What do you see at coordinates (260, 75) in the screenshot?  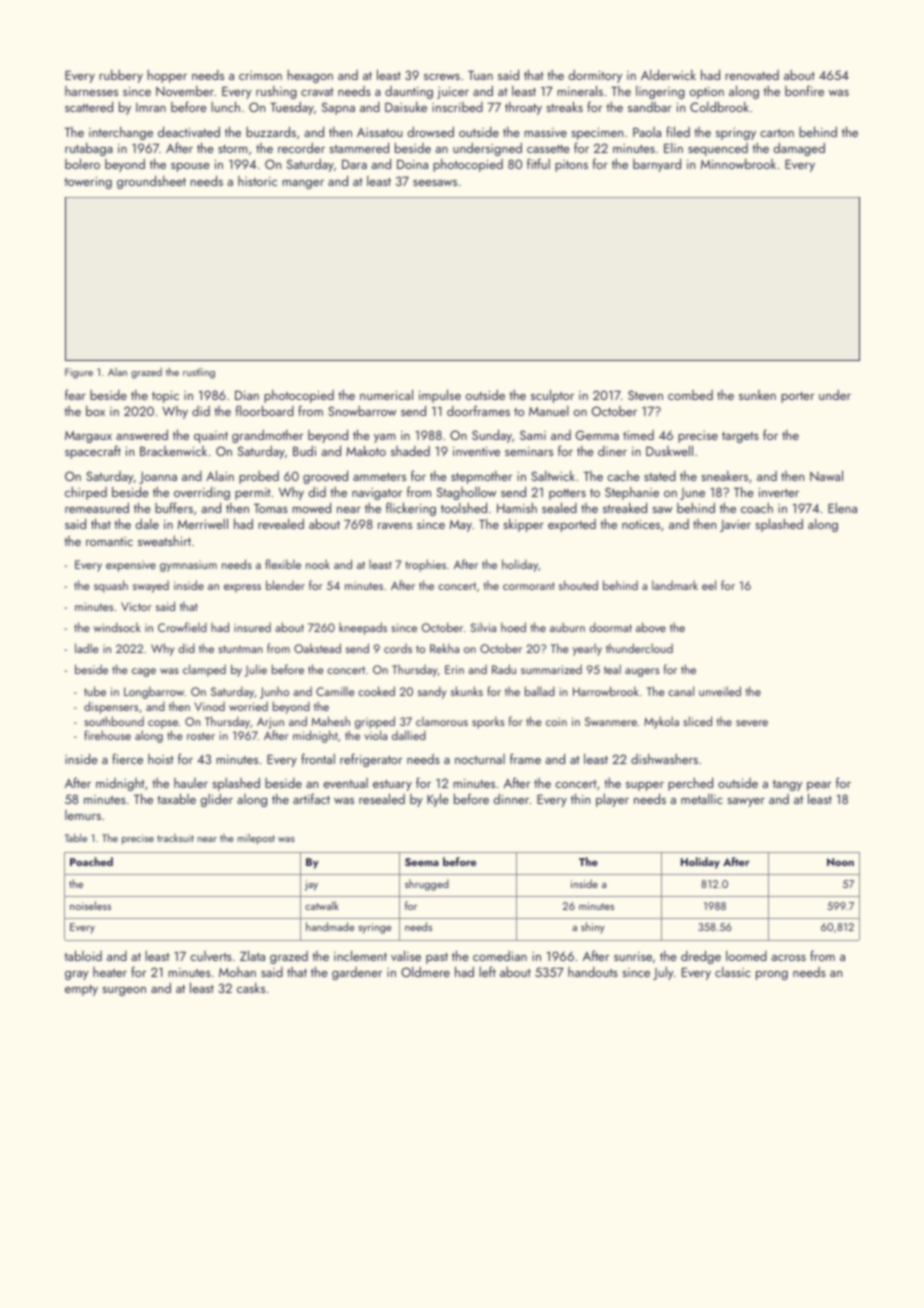 I see `crimson` at bounding box center [260, 75].
